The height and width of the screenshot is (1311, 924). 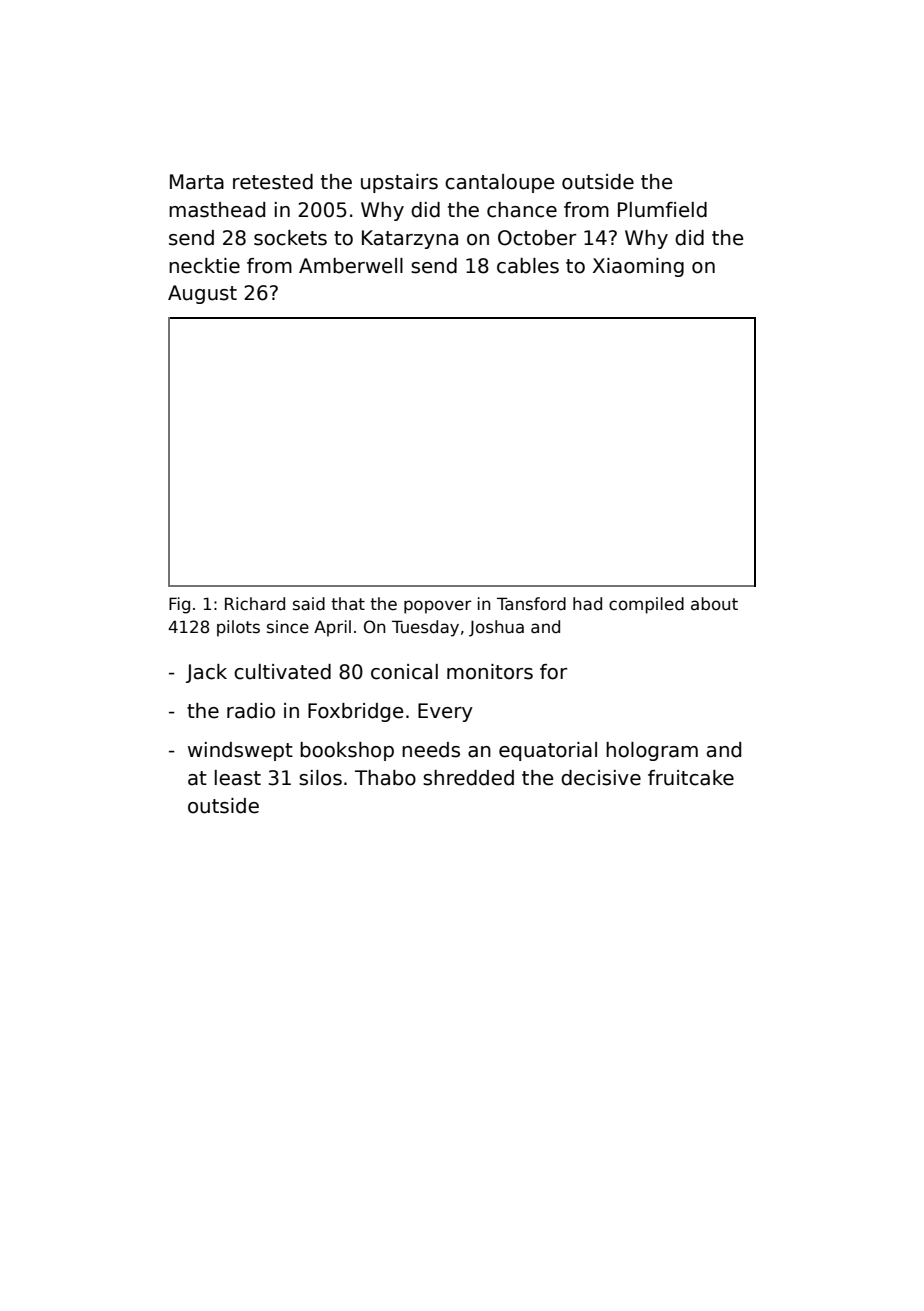 What do you see at coordinates (638, 267) in the screenshot?
I see `Xiaoming` at bounding box center [638, 267].
